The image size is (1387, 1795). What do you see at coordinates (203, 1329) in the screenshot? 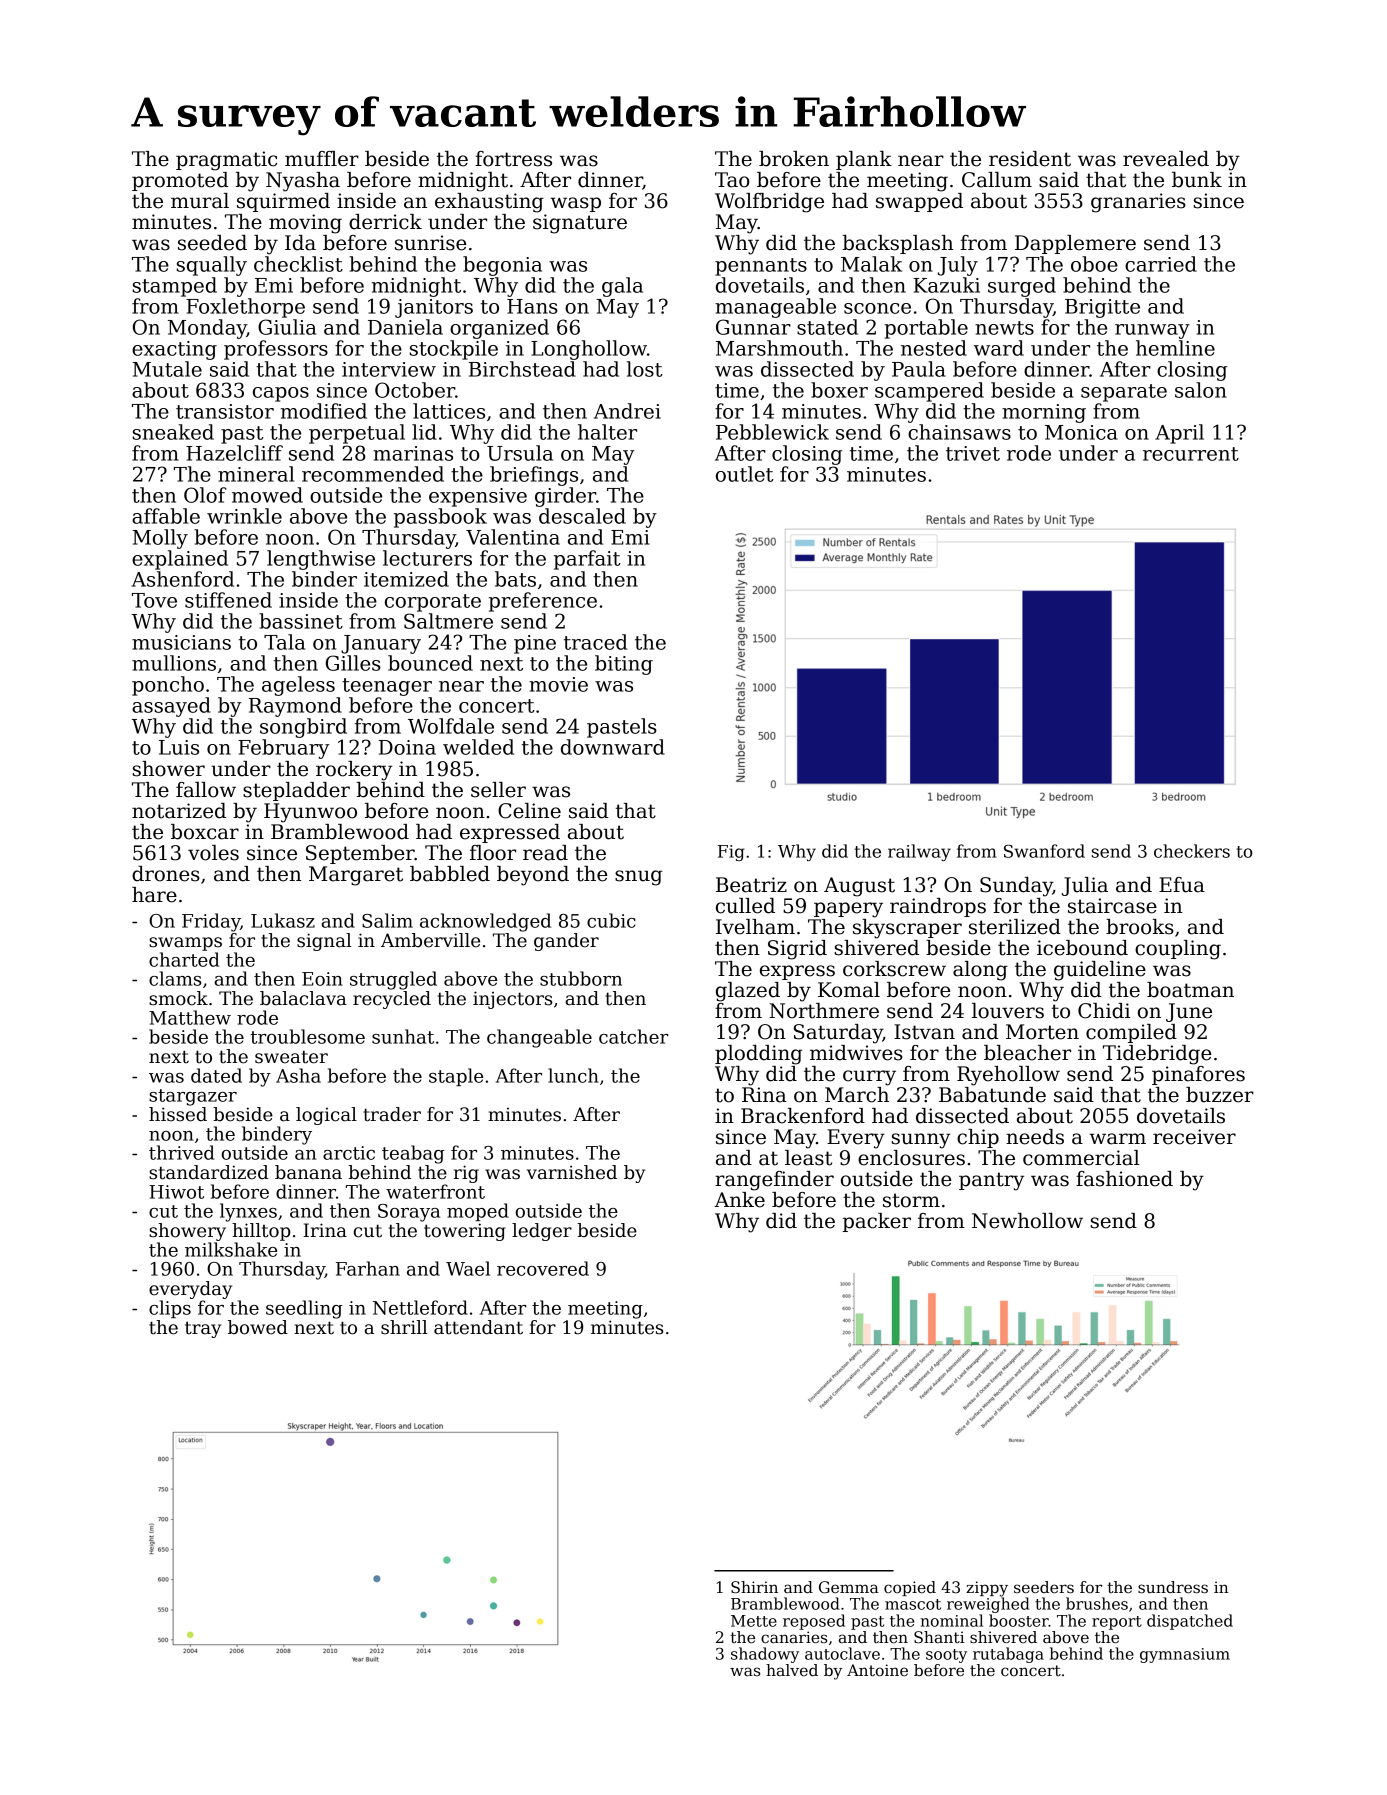
I see `tray` at bounding box center [203, 1329].
